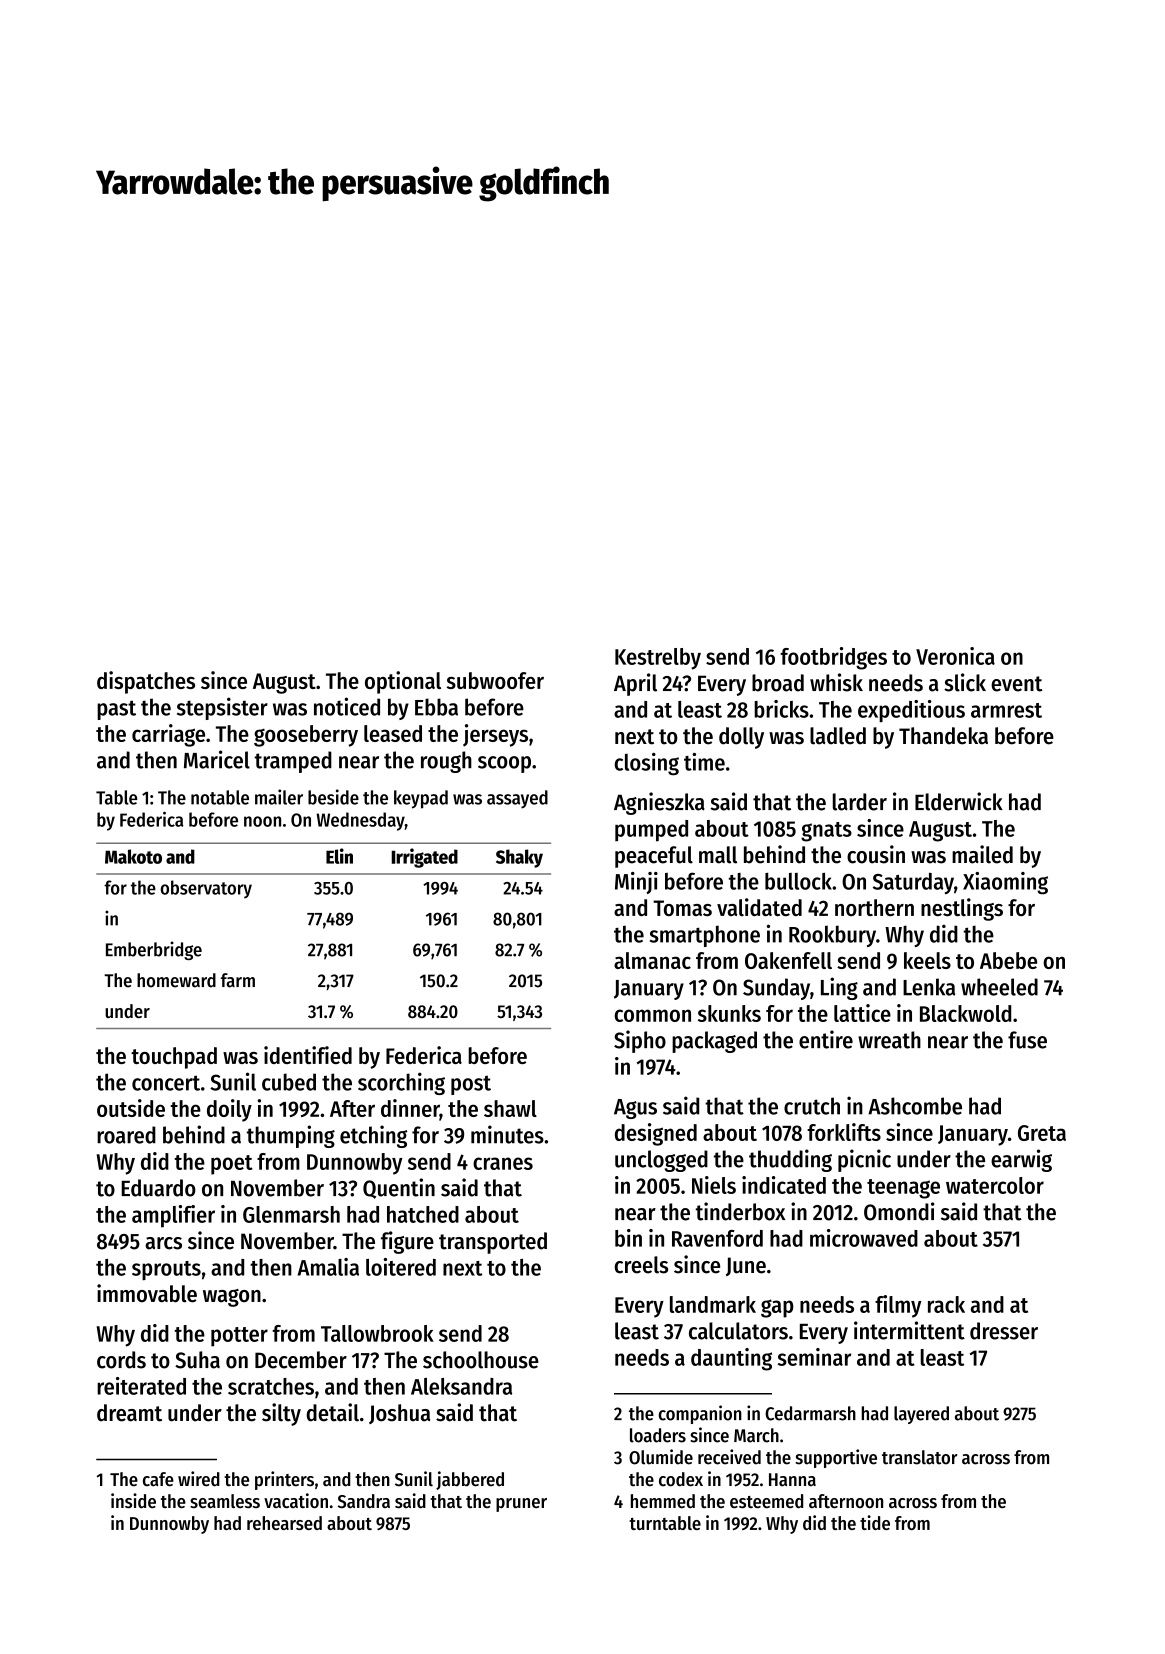 The height and width of the page is (1654, 1165). I want to click on keels, so click(927, 960).
